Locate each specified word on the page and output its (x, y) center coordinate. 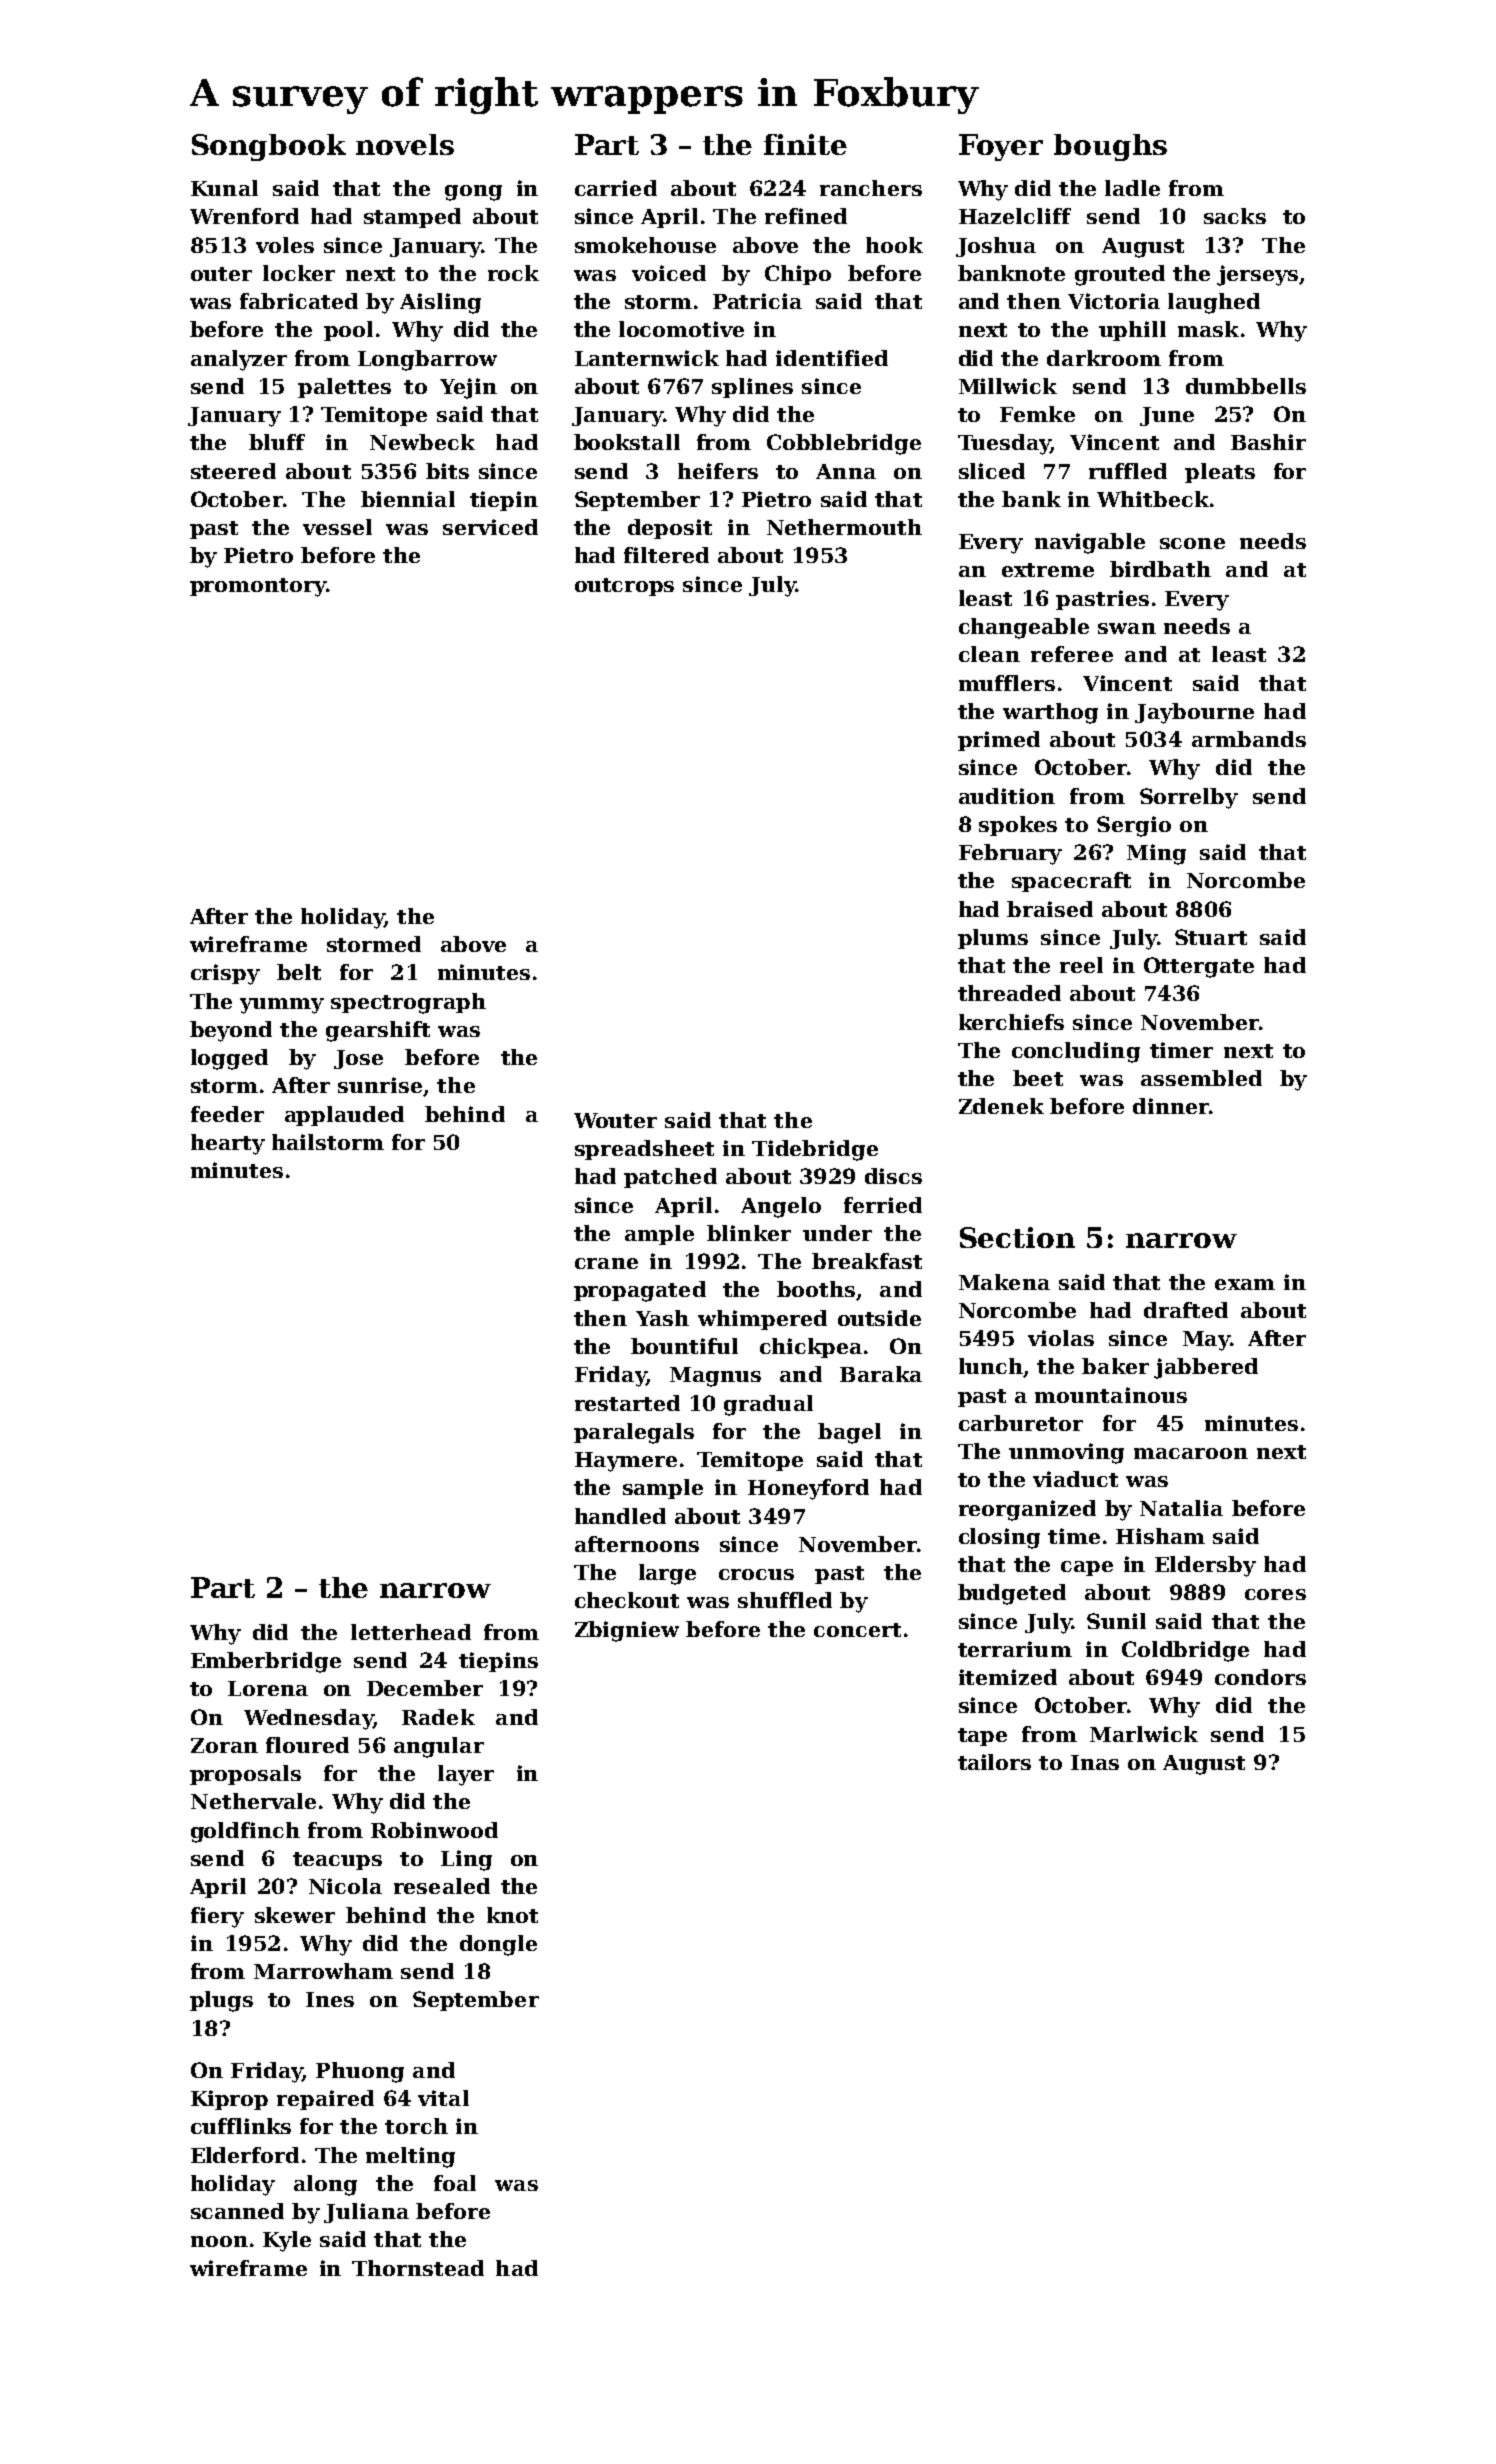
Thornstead (418, 2268)
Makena (1004, 1282)
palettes (344, 388)
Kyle (287, 2241)
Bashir (1268, 442)
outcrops (624, 587)
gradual (768, 1405)
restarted (627, 1403)
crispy (225, 974)
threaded (1009, 993)
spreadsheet (644, 1150)
